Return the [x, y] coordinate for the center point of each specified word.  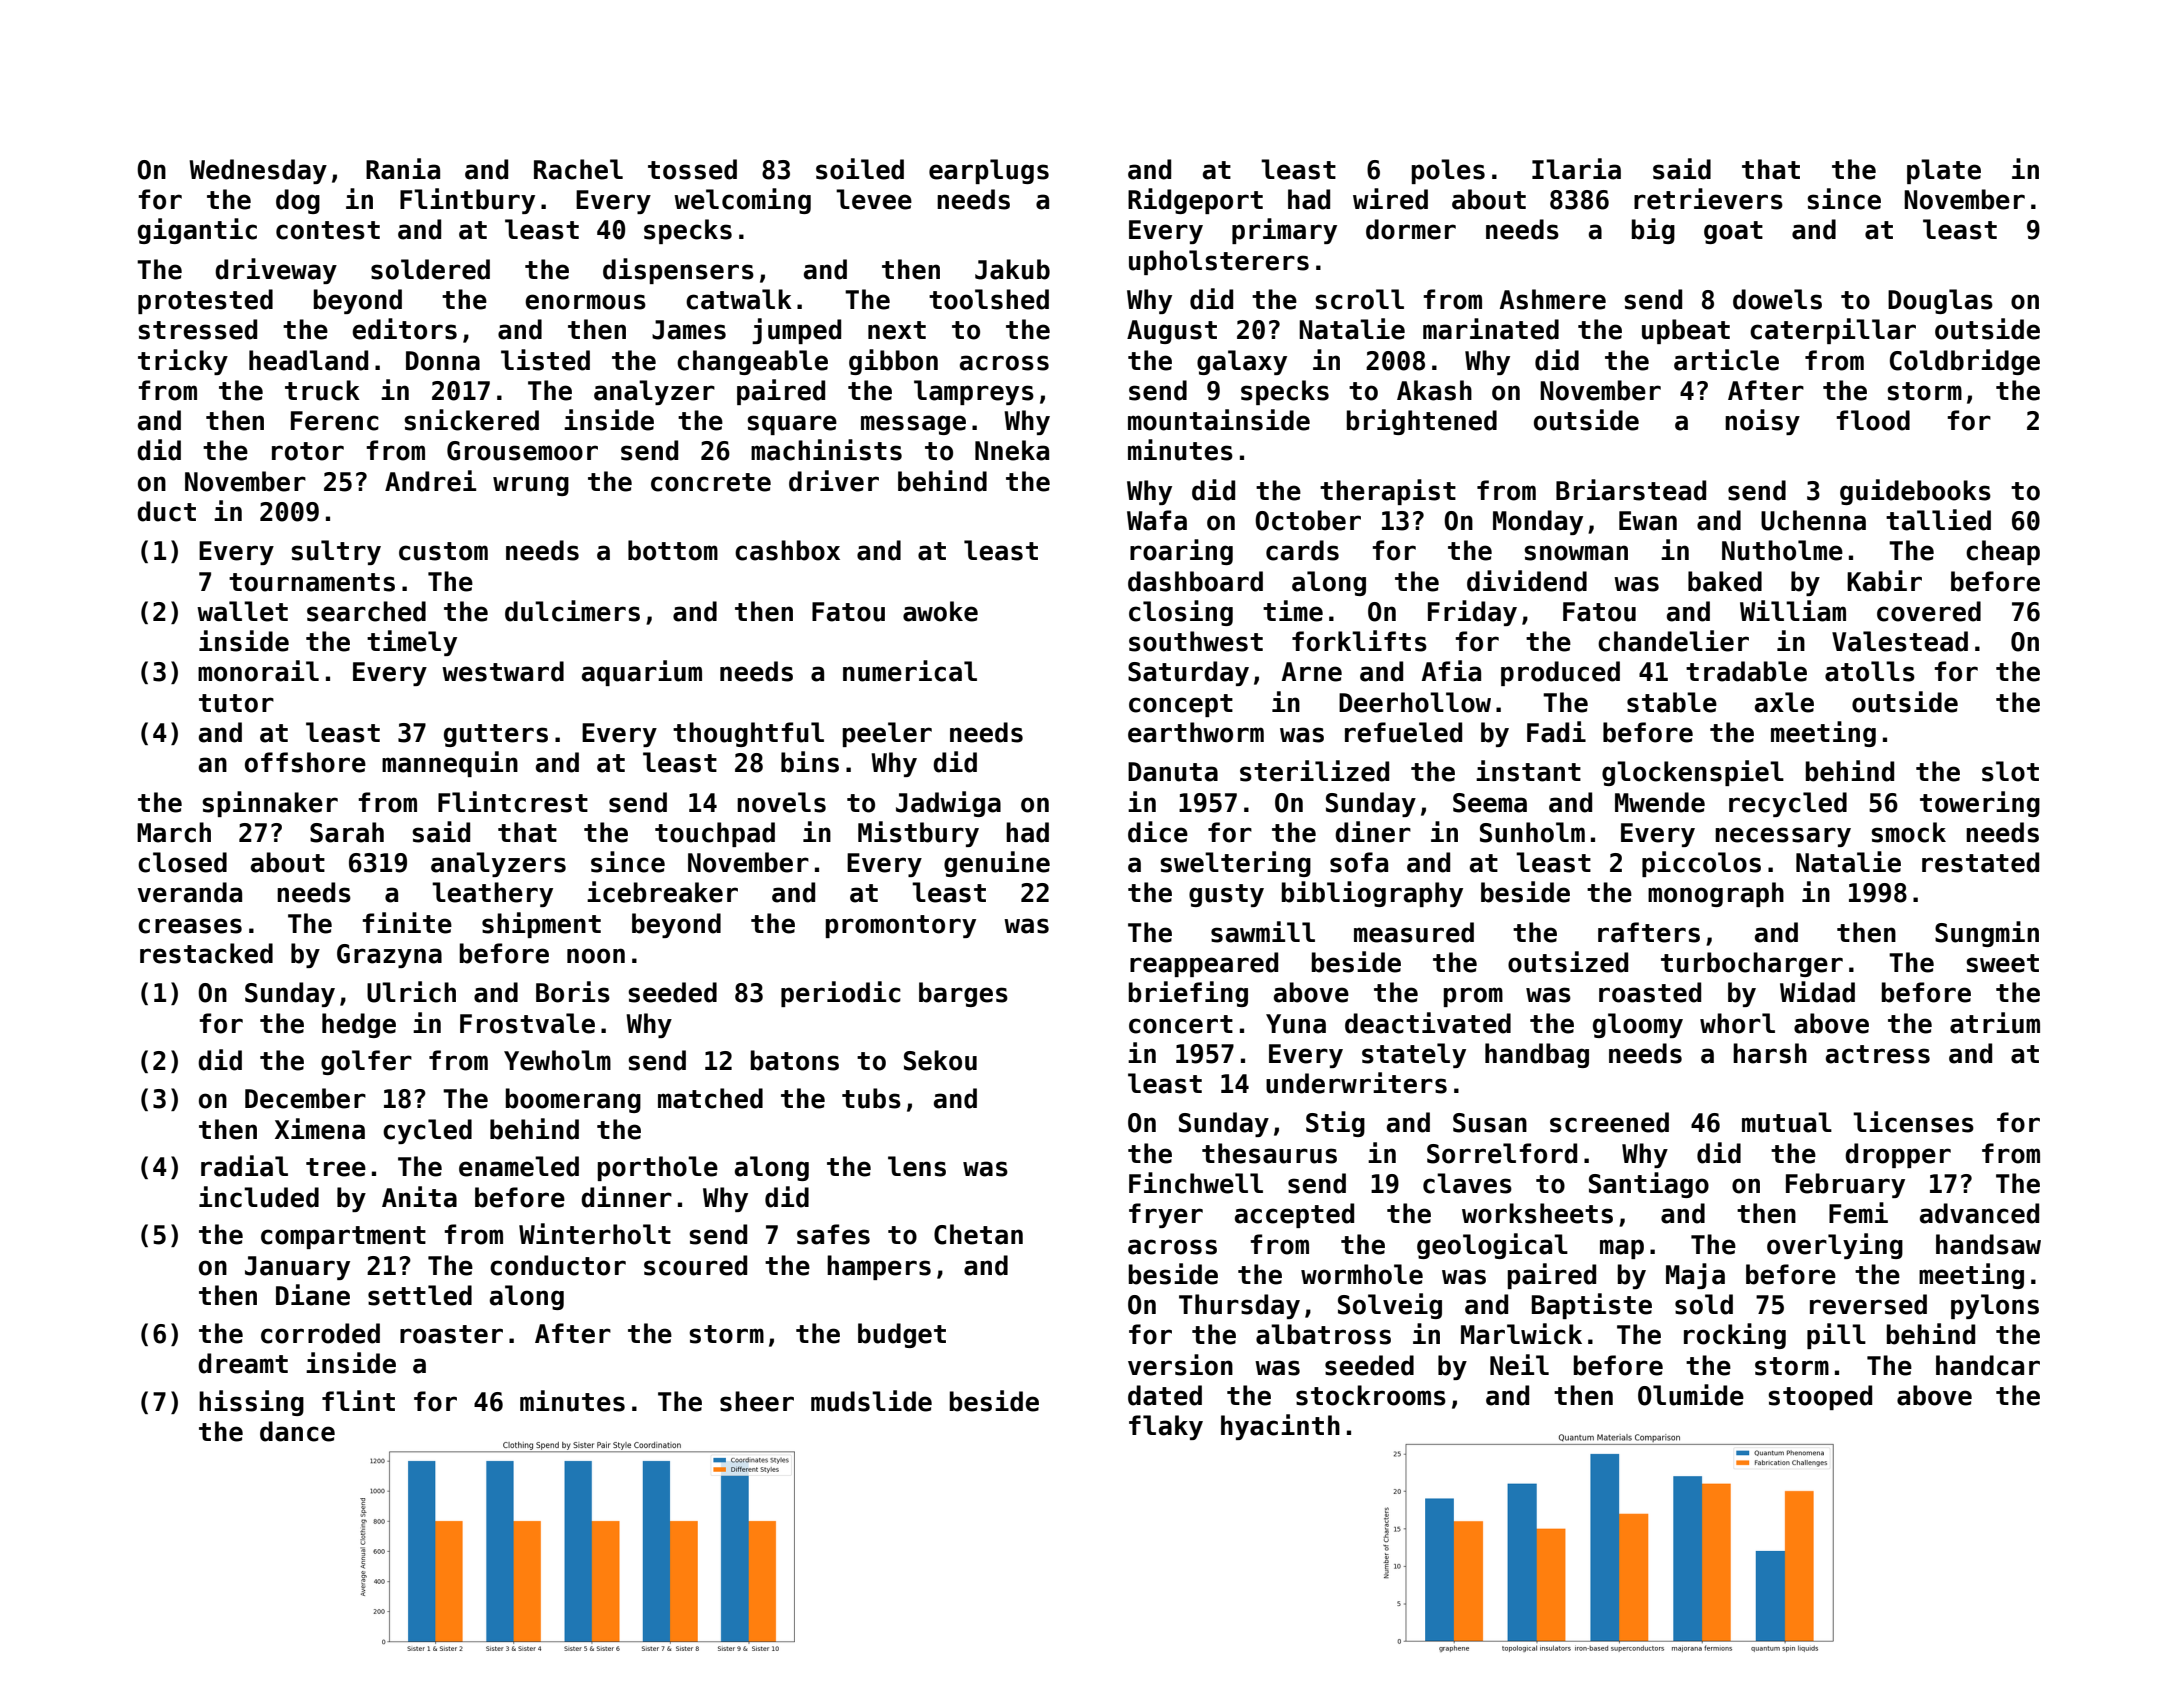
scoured [695, 1265]
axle [1784, 702]
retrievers [1708, 199]
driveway [276, 271]
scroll [1359, 299]
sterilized [1314, 771]
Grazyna [389, 956]
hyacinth [1280, 1427]
